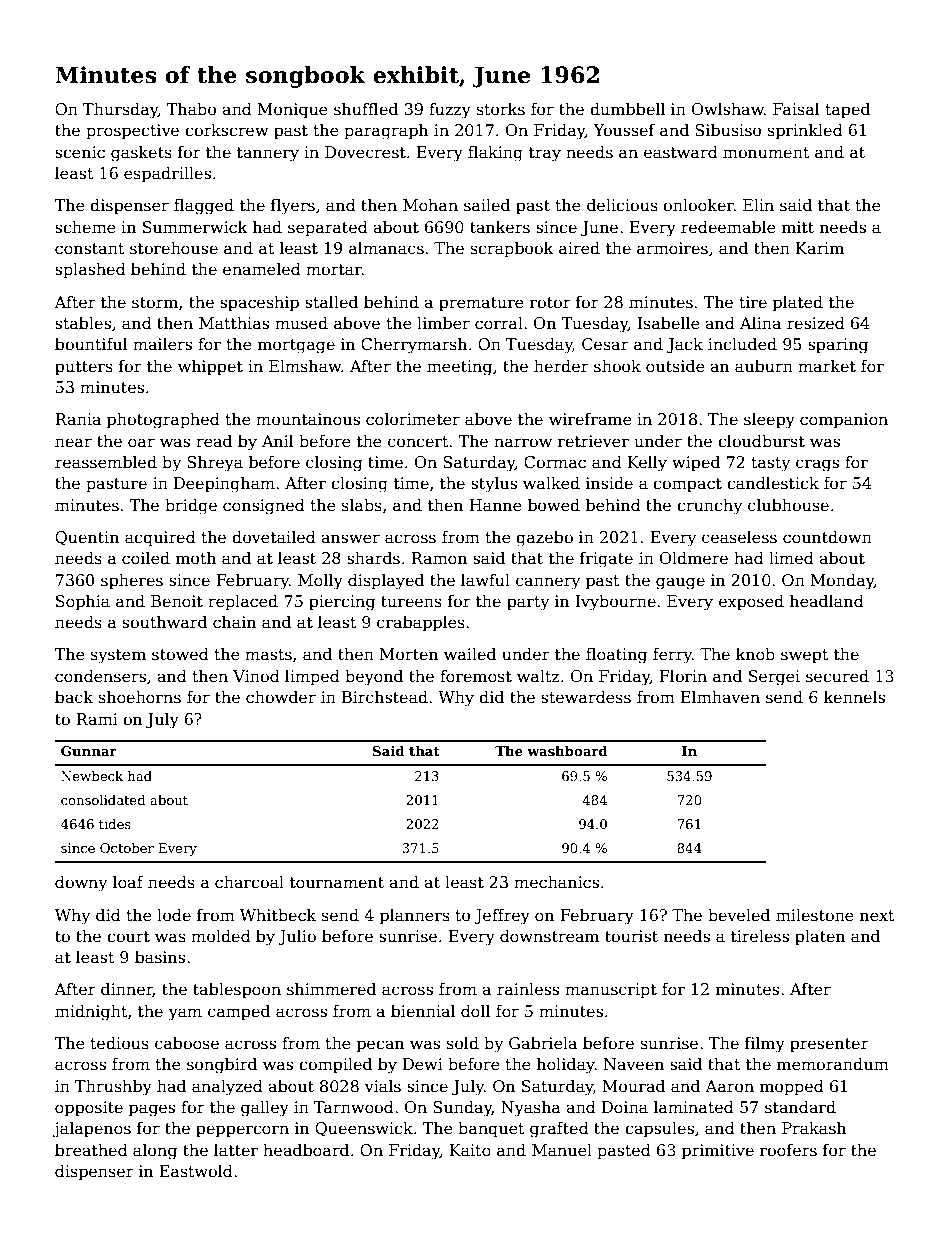 The width and height of the screenshot is (952, 1233). Describe the element at coordinates (127, 989) in the screenshot. I see `dinner` at that location.
